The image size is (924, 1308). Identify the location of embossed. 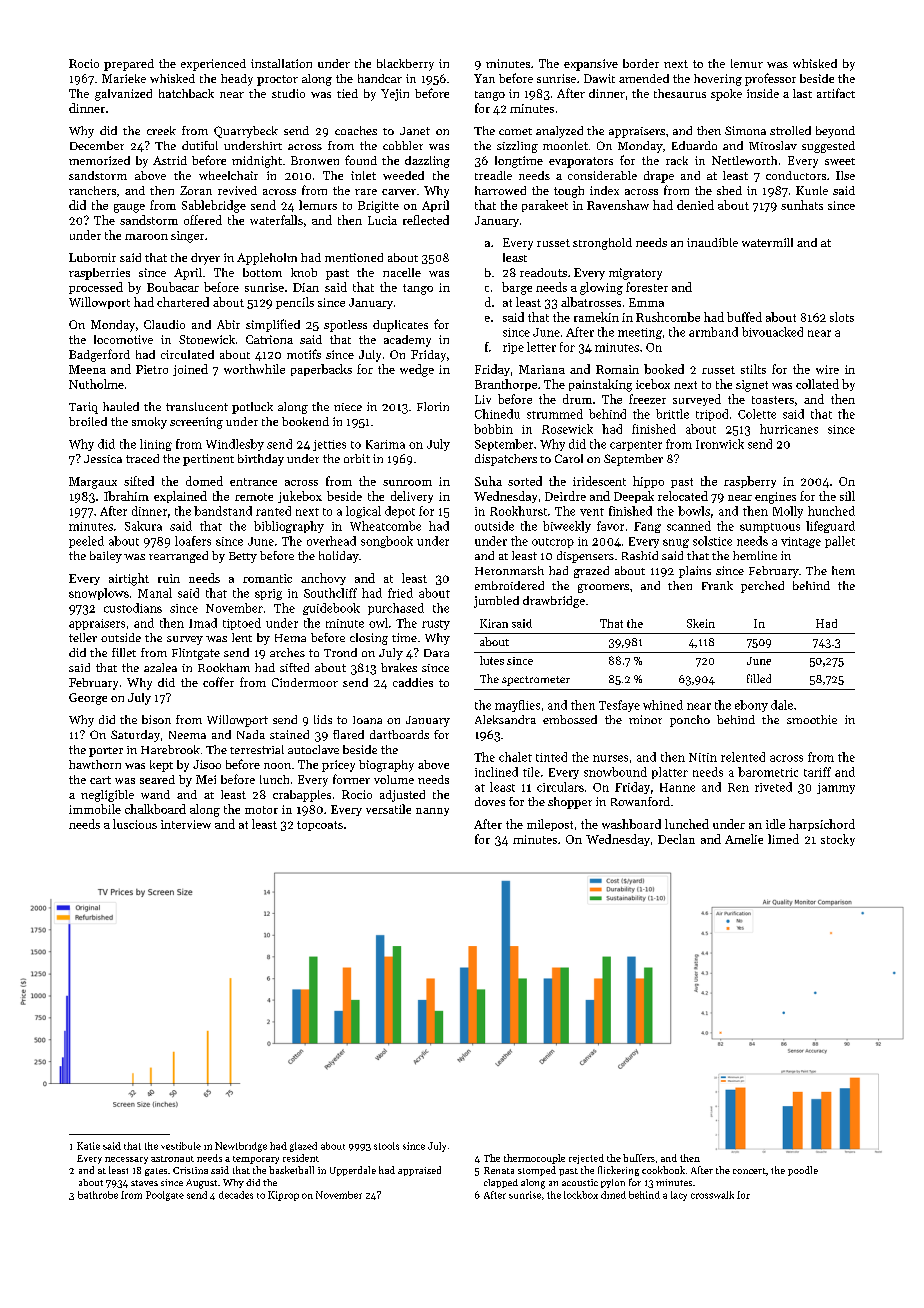
(570, 719).
